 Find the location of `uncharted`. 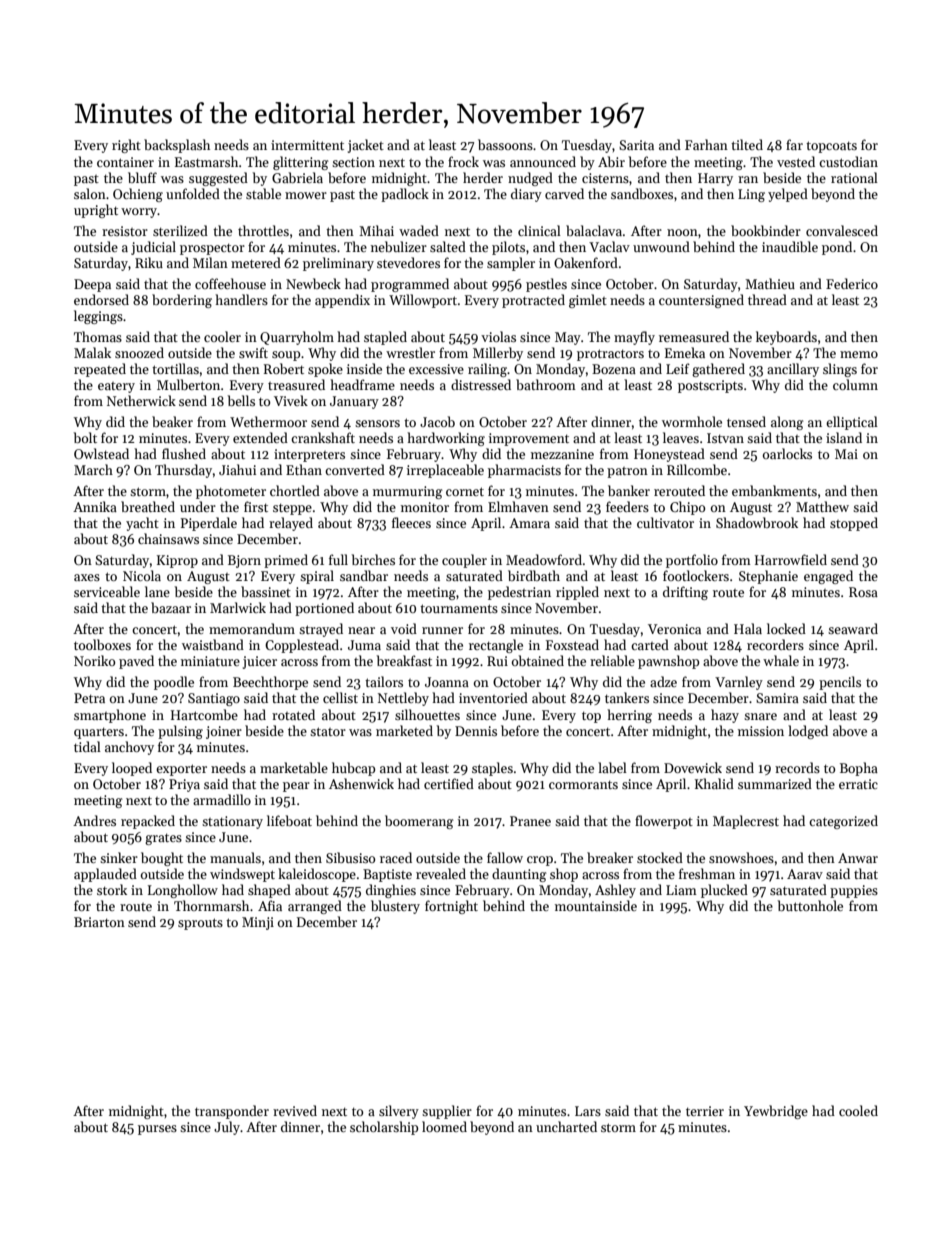

uncharted is located at coordinates (566, 1126).
